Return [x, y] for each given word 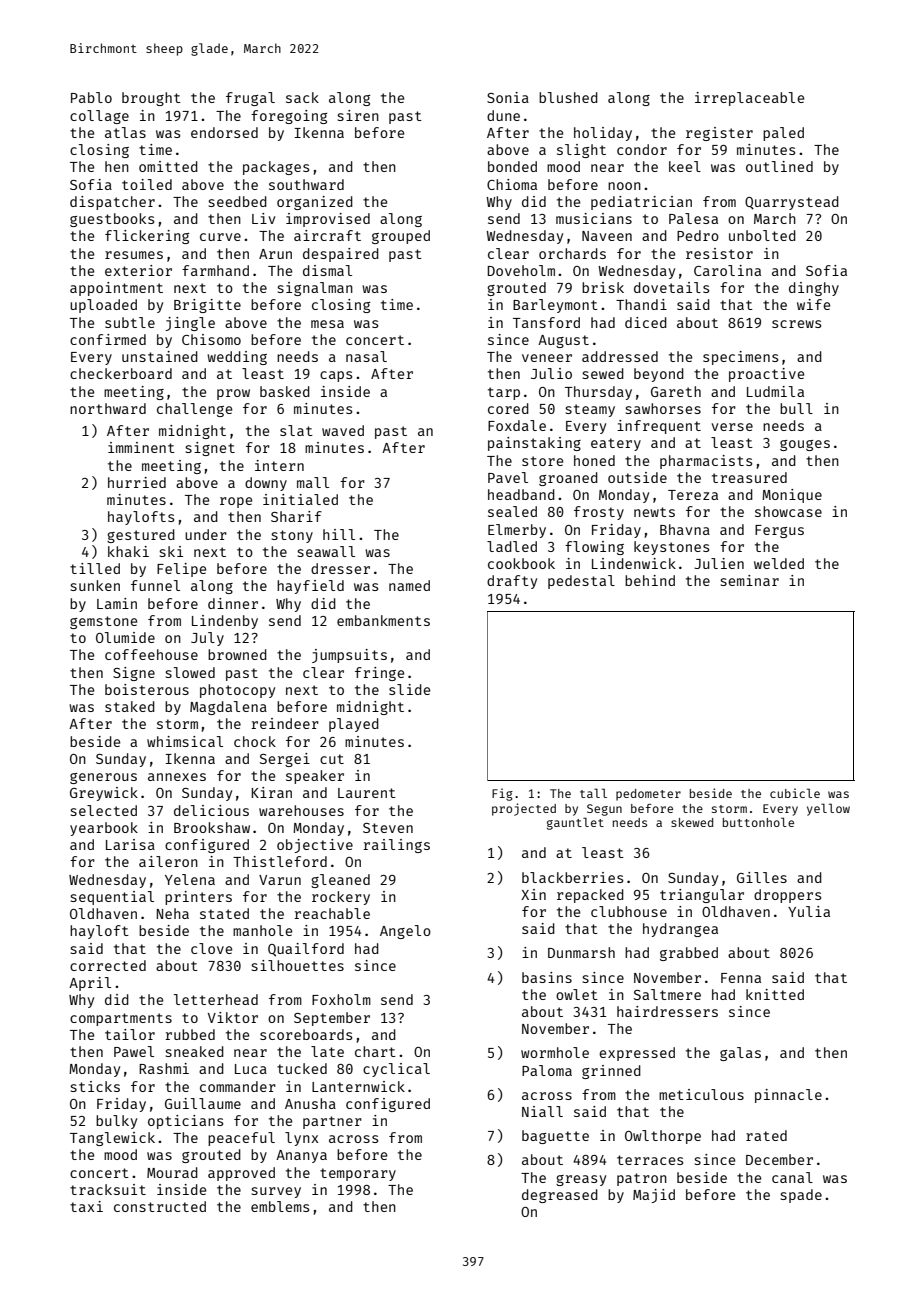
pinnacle [788, 1096]
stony [292, 536]
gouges [805, 445]
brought [151, 99]
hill [339, 534]
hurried [137, 482]
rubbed [190, 1034]
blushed [568, 97]
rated [766, 1135]
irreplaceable [749, 99]
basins [547, 977]
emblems [280, 1206]
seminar [750, 580]
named [409, 585]
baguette [555, 1137]
